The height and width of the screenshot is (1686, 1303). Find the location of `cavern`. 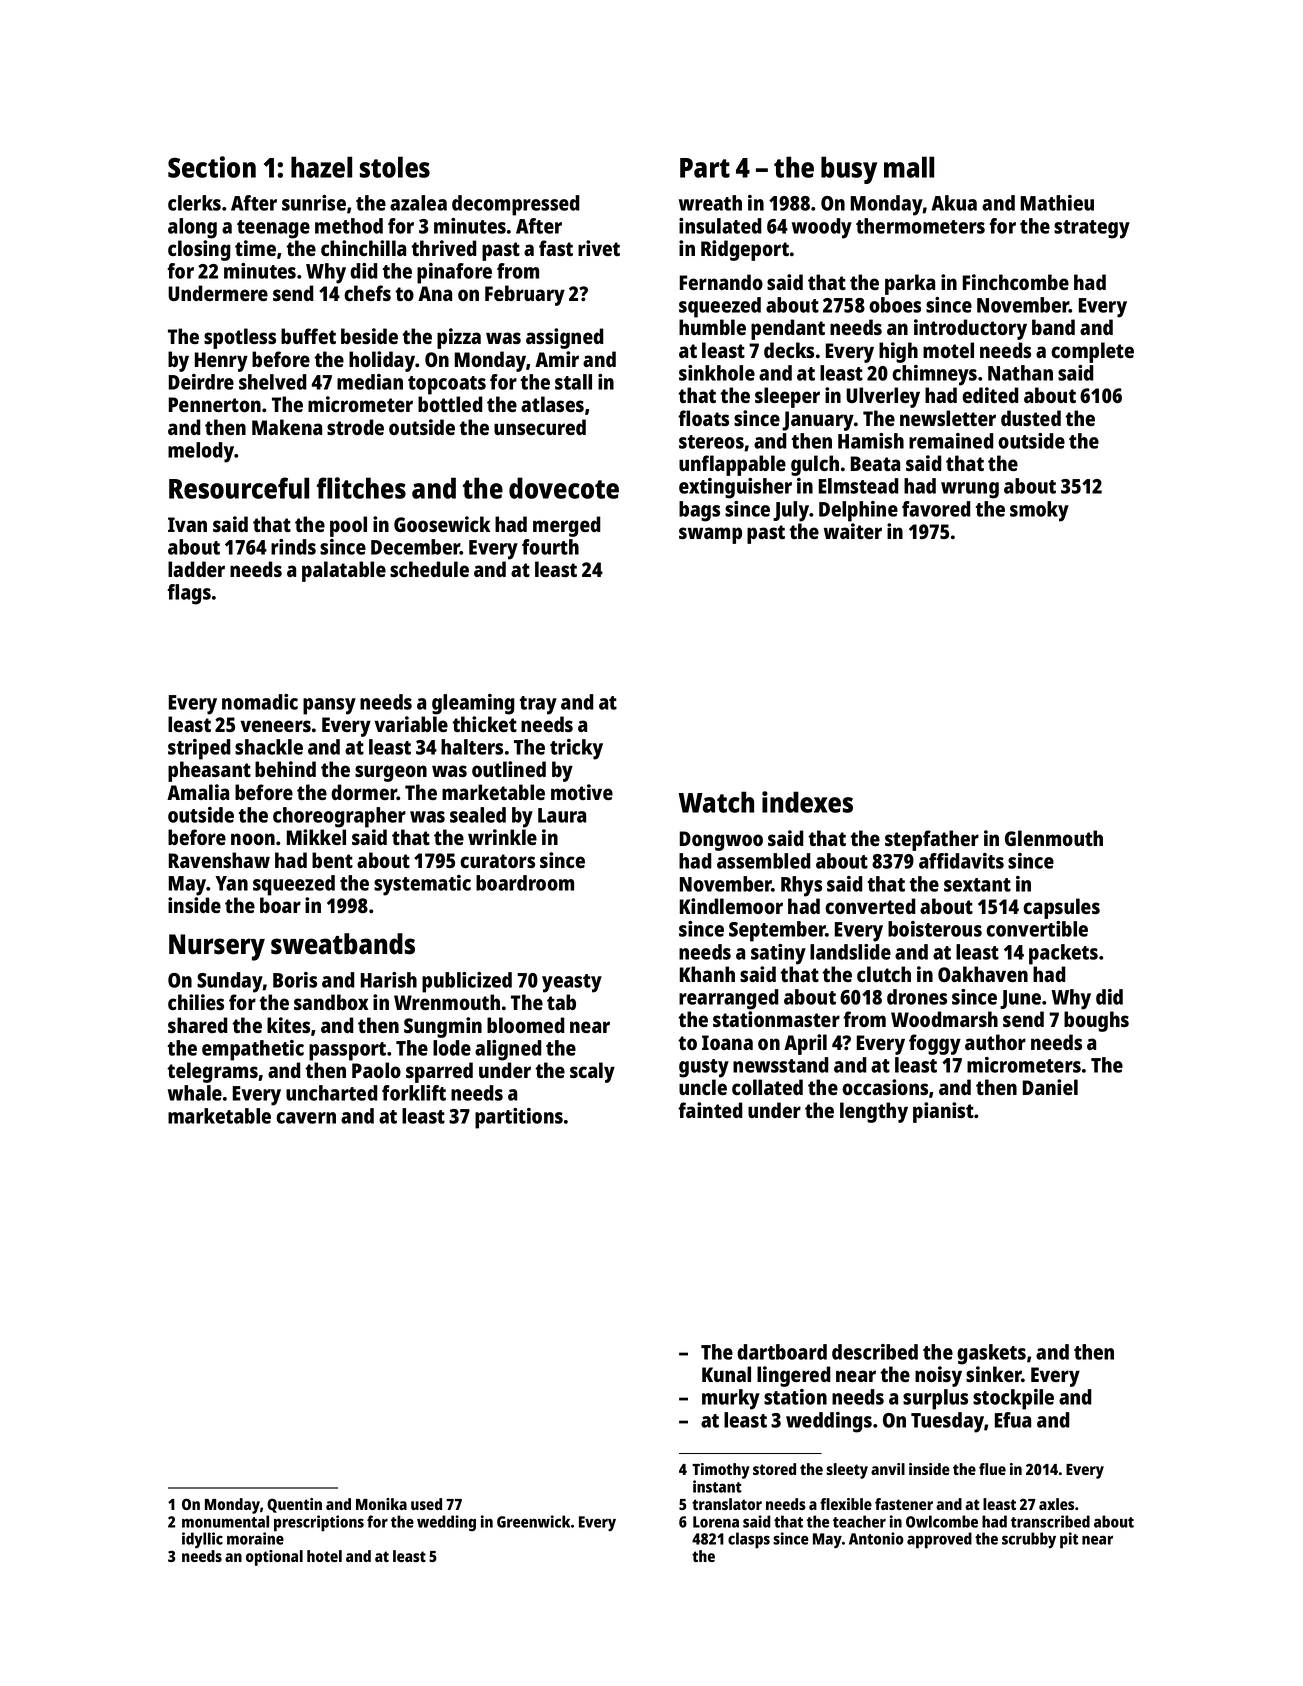

cavern is located at coordinates (306, 1118).
